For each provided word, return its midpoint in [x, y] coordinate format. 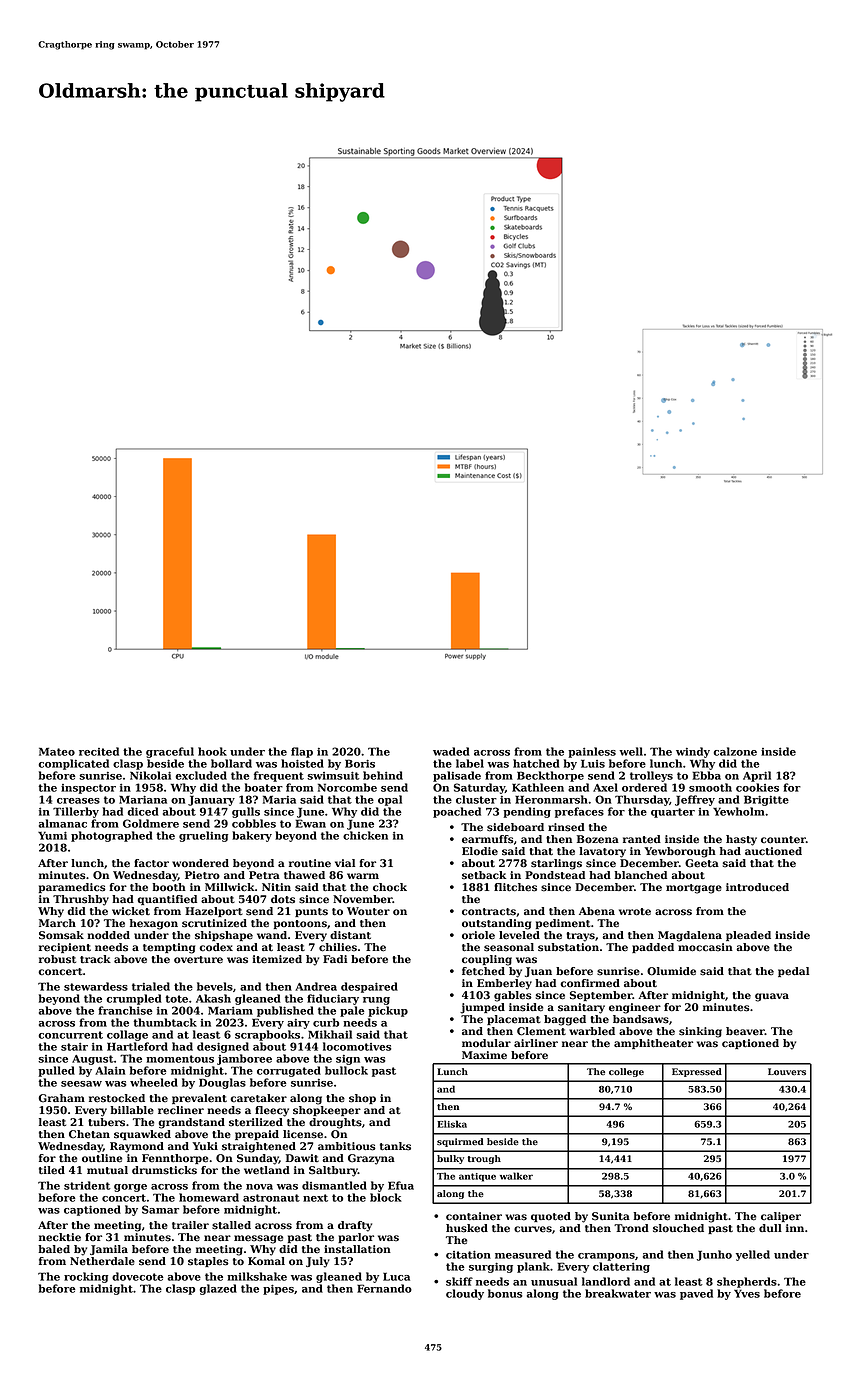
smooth [710, 787]
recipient [65, 948]
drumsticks [164, 1170]
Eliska [452, 1124]
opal [390, 800]
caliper [781, 1217]
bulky [450, 1159]
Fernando [384, 1288]
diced [143, 811]
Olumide [671, 971]
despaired [369, 987]
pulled [56, 1071]
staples [208, 1262]
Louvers [787, 1072]
